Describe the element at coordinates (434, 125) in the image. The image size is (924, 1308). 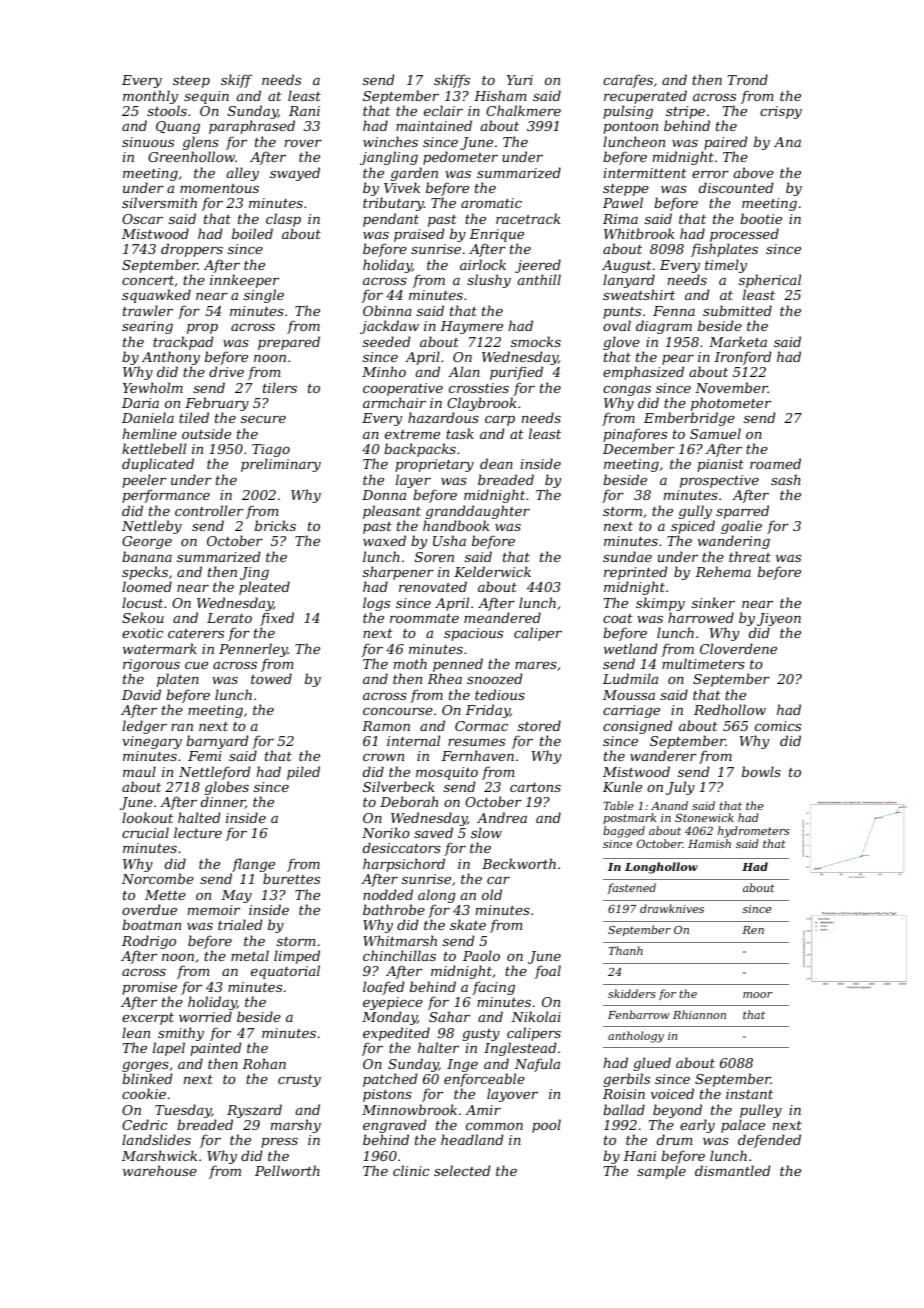
I see `maintained` at that location.
